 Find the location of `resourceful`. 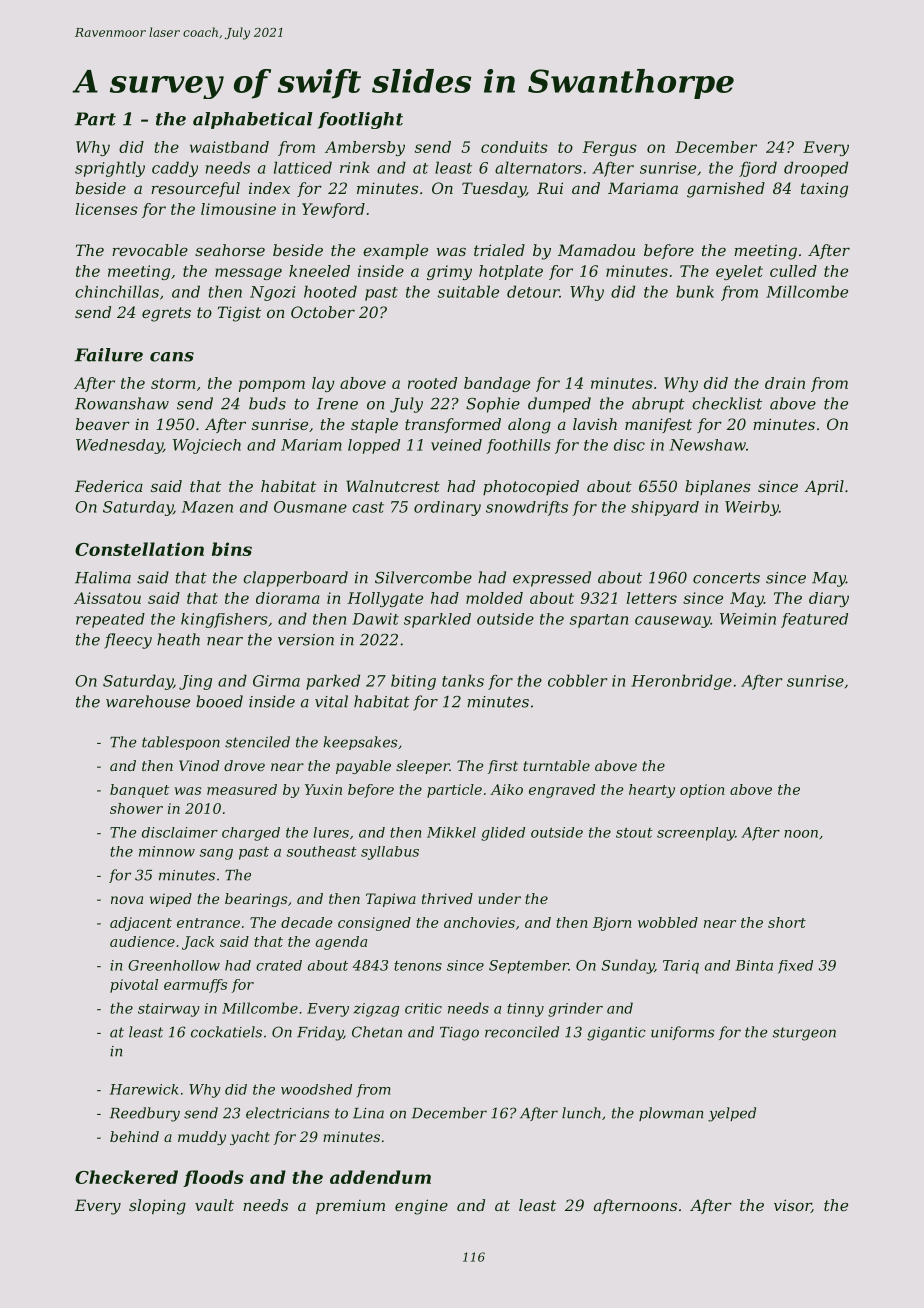

resourceful is located at coordinates (195, 189).
